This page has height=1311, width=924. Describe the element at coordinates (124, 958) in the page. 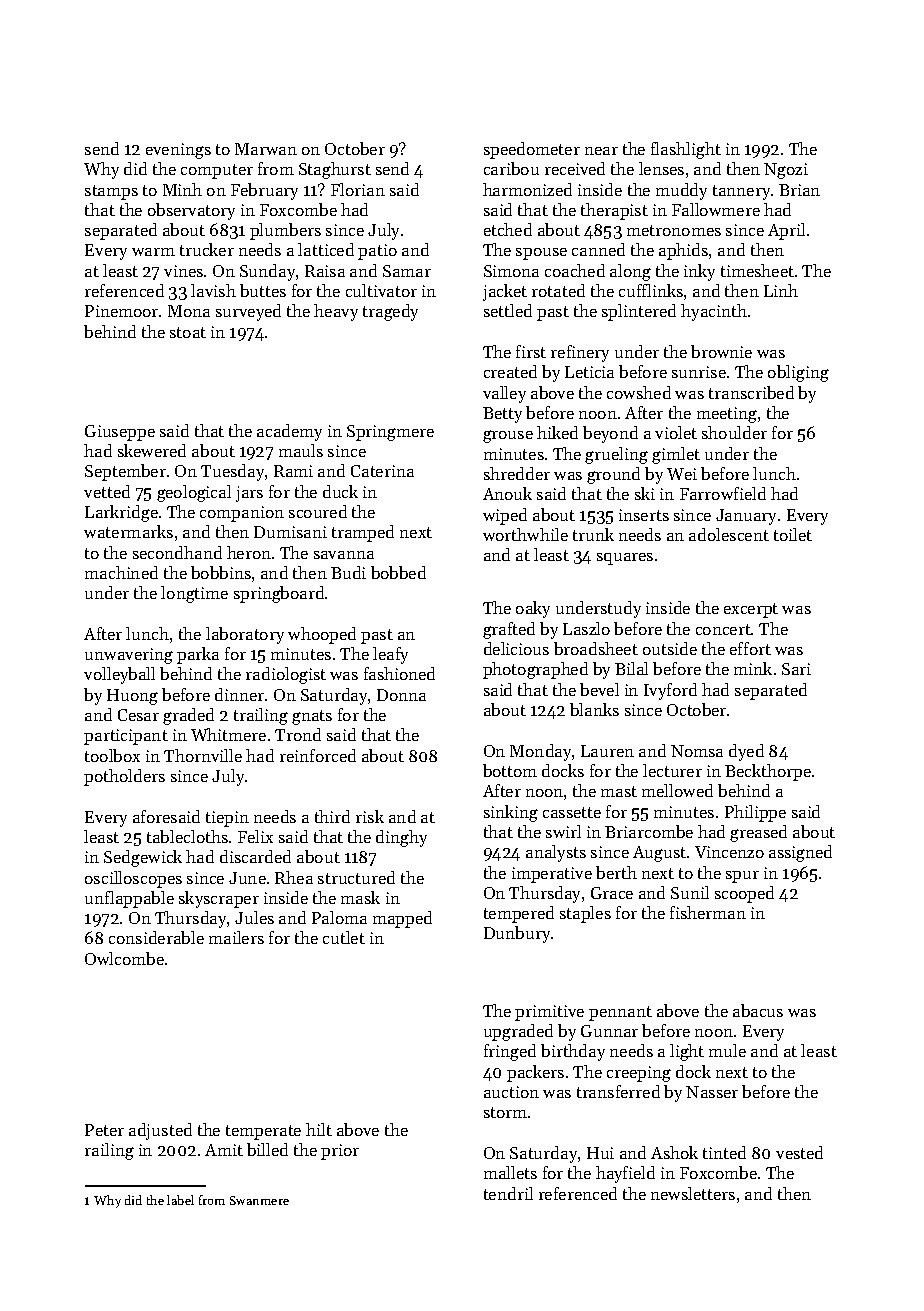

I see `Owlcombe` at that location.
